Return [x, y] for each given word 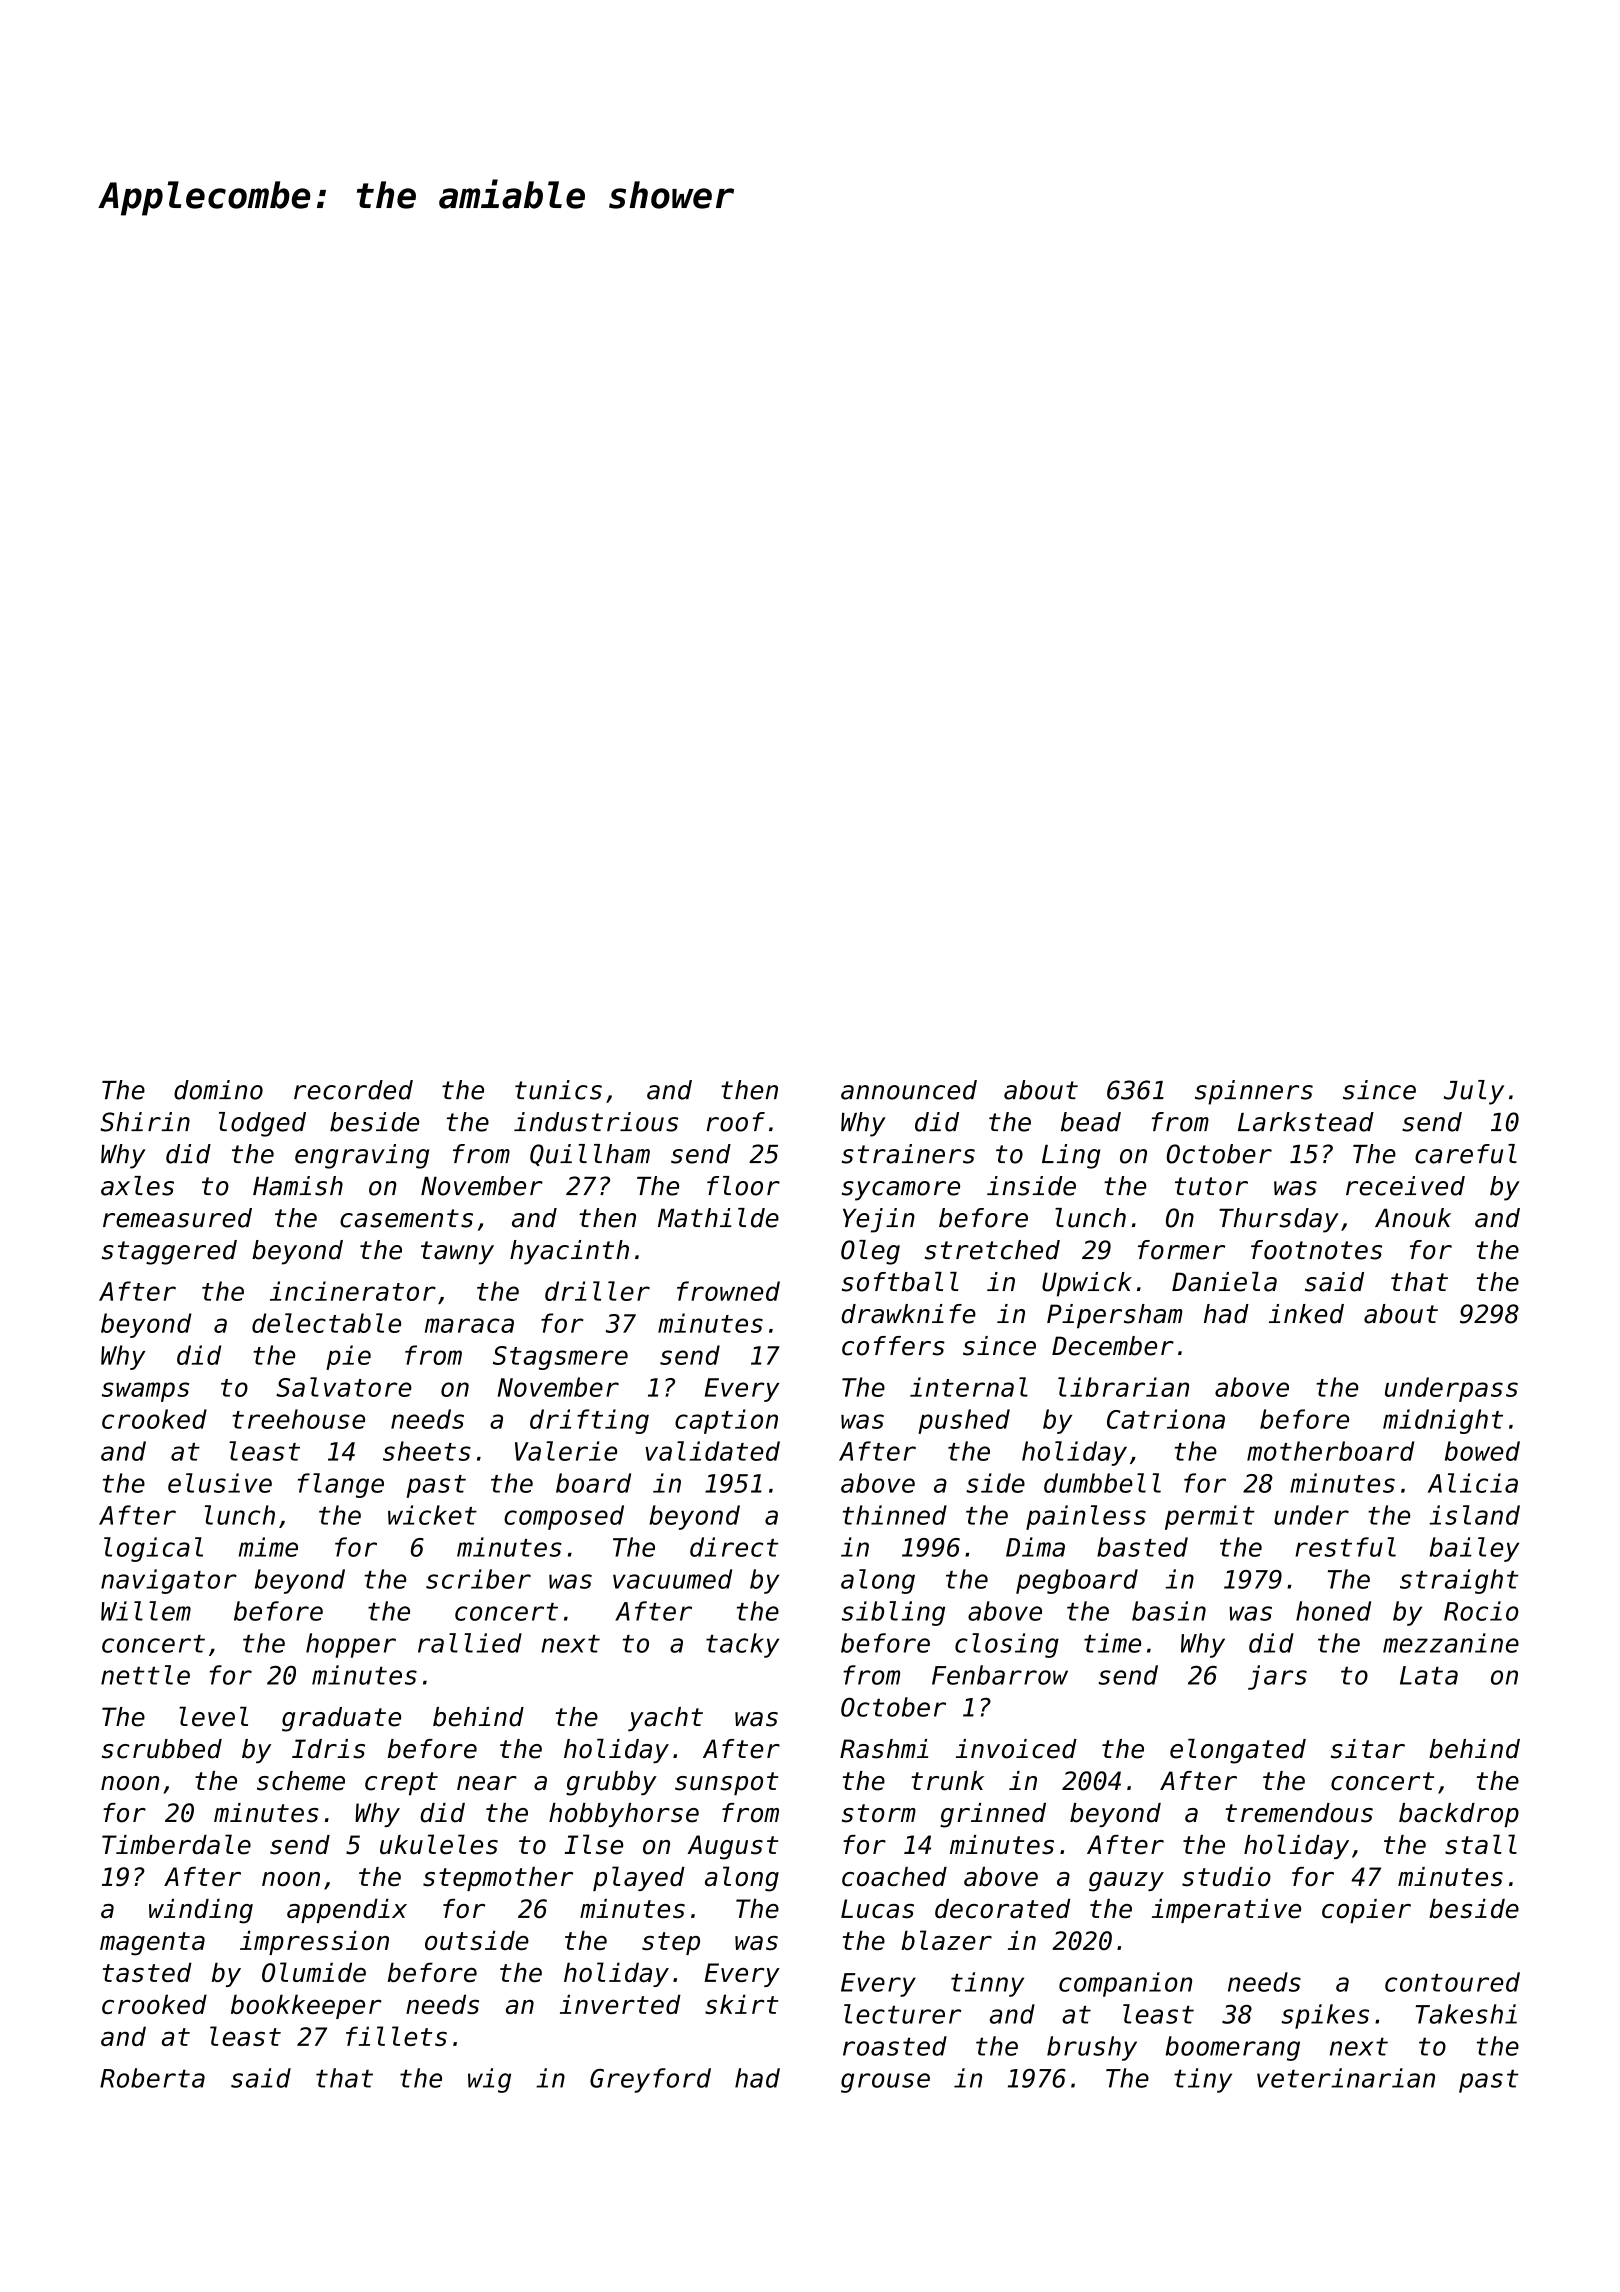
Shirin [145, 1122]
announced [909, 1090]
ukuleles [439, 1844]
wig [489, 2080]
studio [1226, 1877]
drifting [589, 1421]
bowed [1482, 1451]
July [1474, 1092]
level [213, 1717]
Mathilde [718, 1218]
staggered [169, 1252]
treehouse [298, 1419]
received [1405, 1186]
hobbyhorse [624, 1815]
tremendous [1299, 1813]
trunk [947, 1781]
